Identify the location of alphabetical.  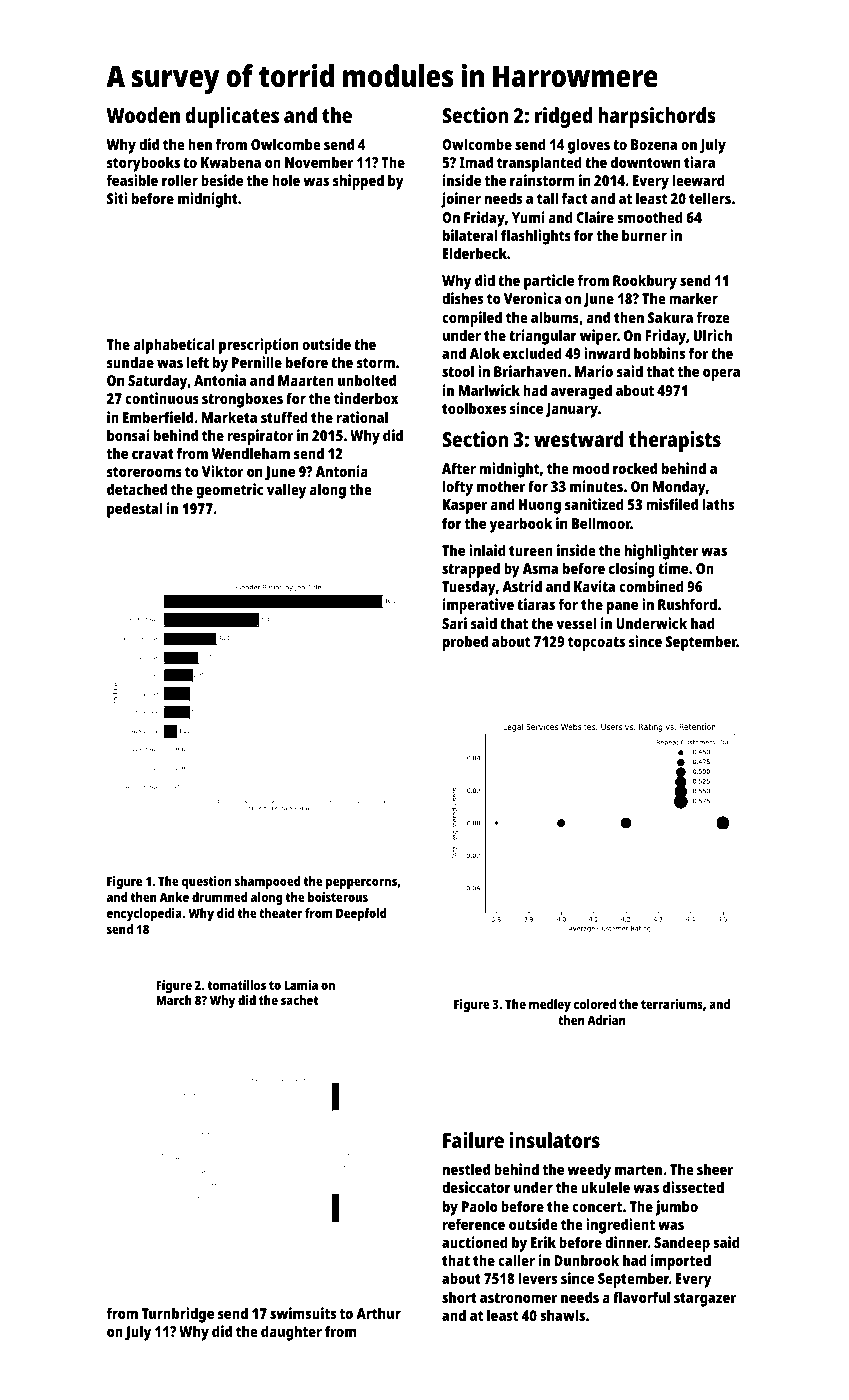
(174, 346).
